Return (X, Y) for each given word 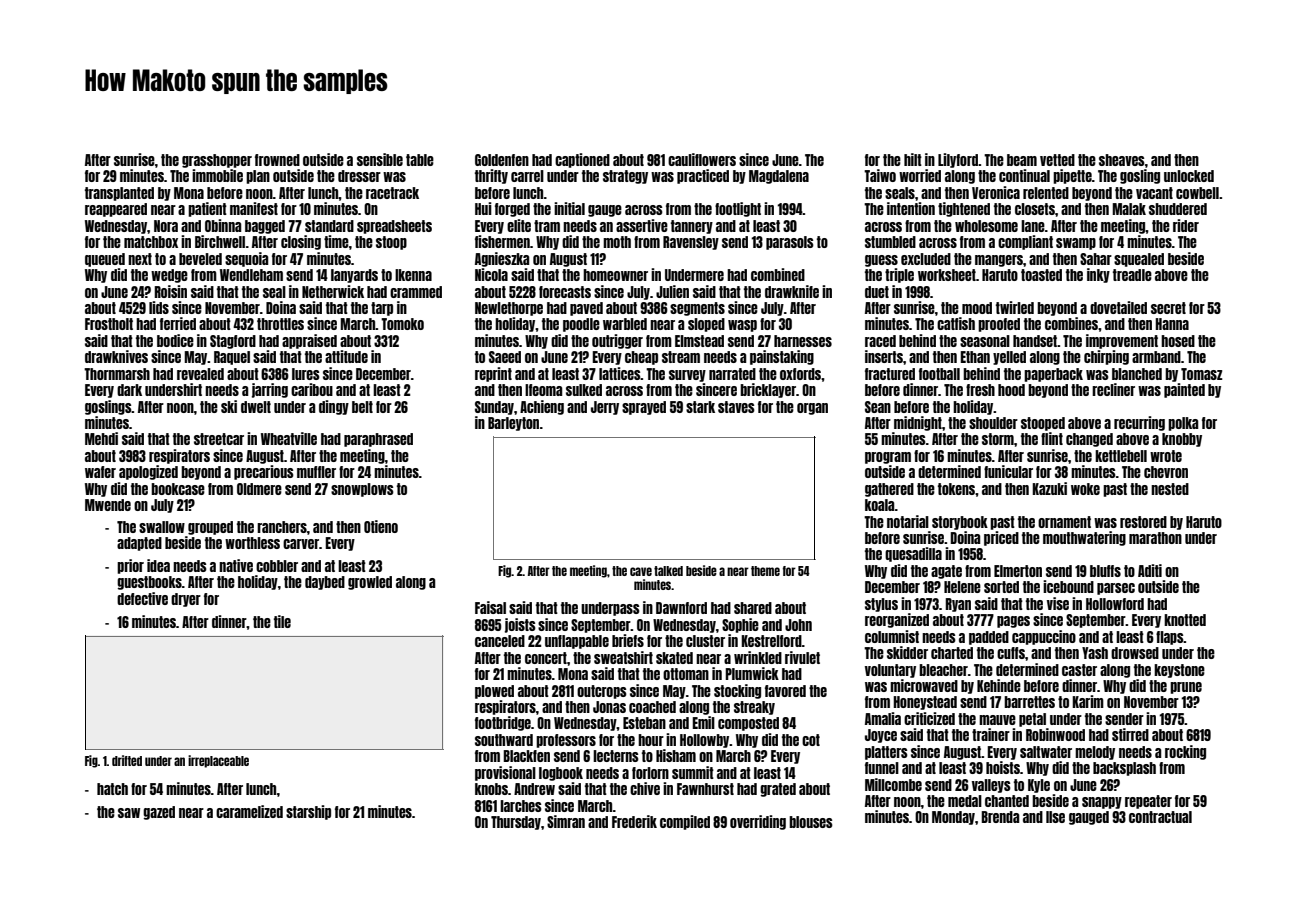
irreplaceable (218, 761)
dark (129, 390)
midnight (918, 423)
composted (748, 724)
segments (697, 309)
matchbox (151, 242)
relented (1046, 193)
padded (989, 638)
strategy (625, 177)
